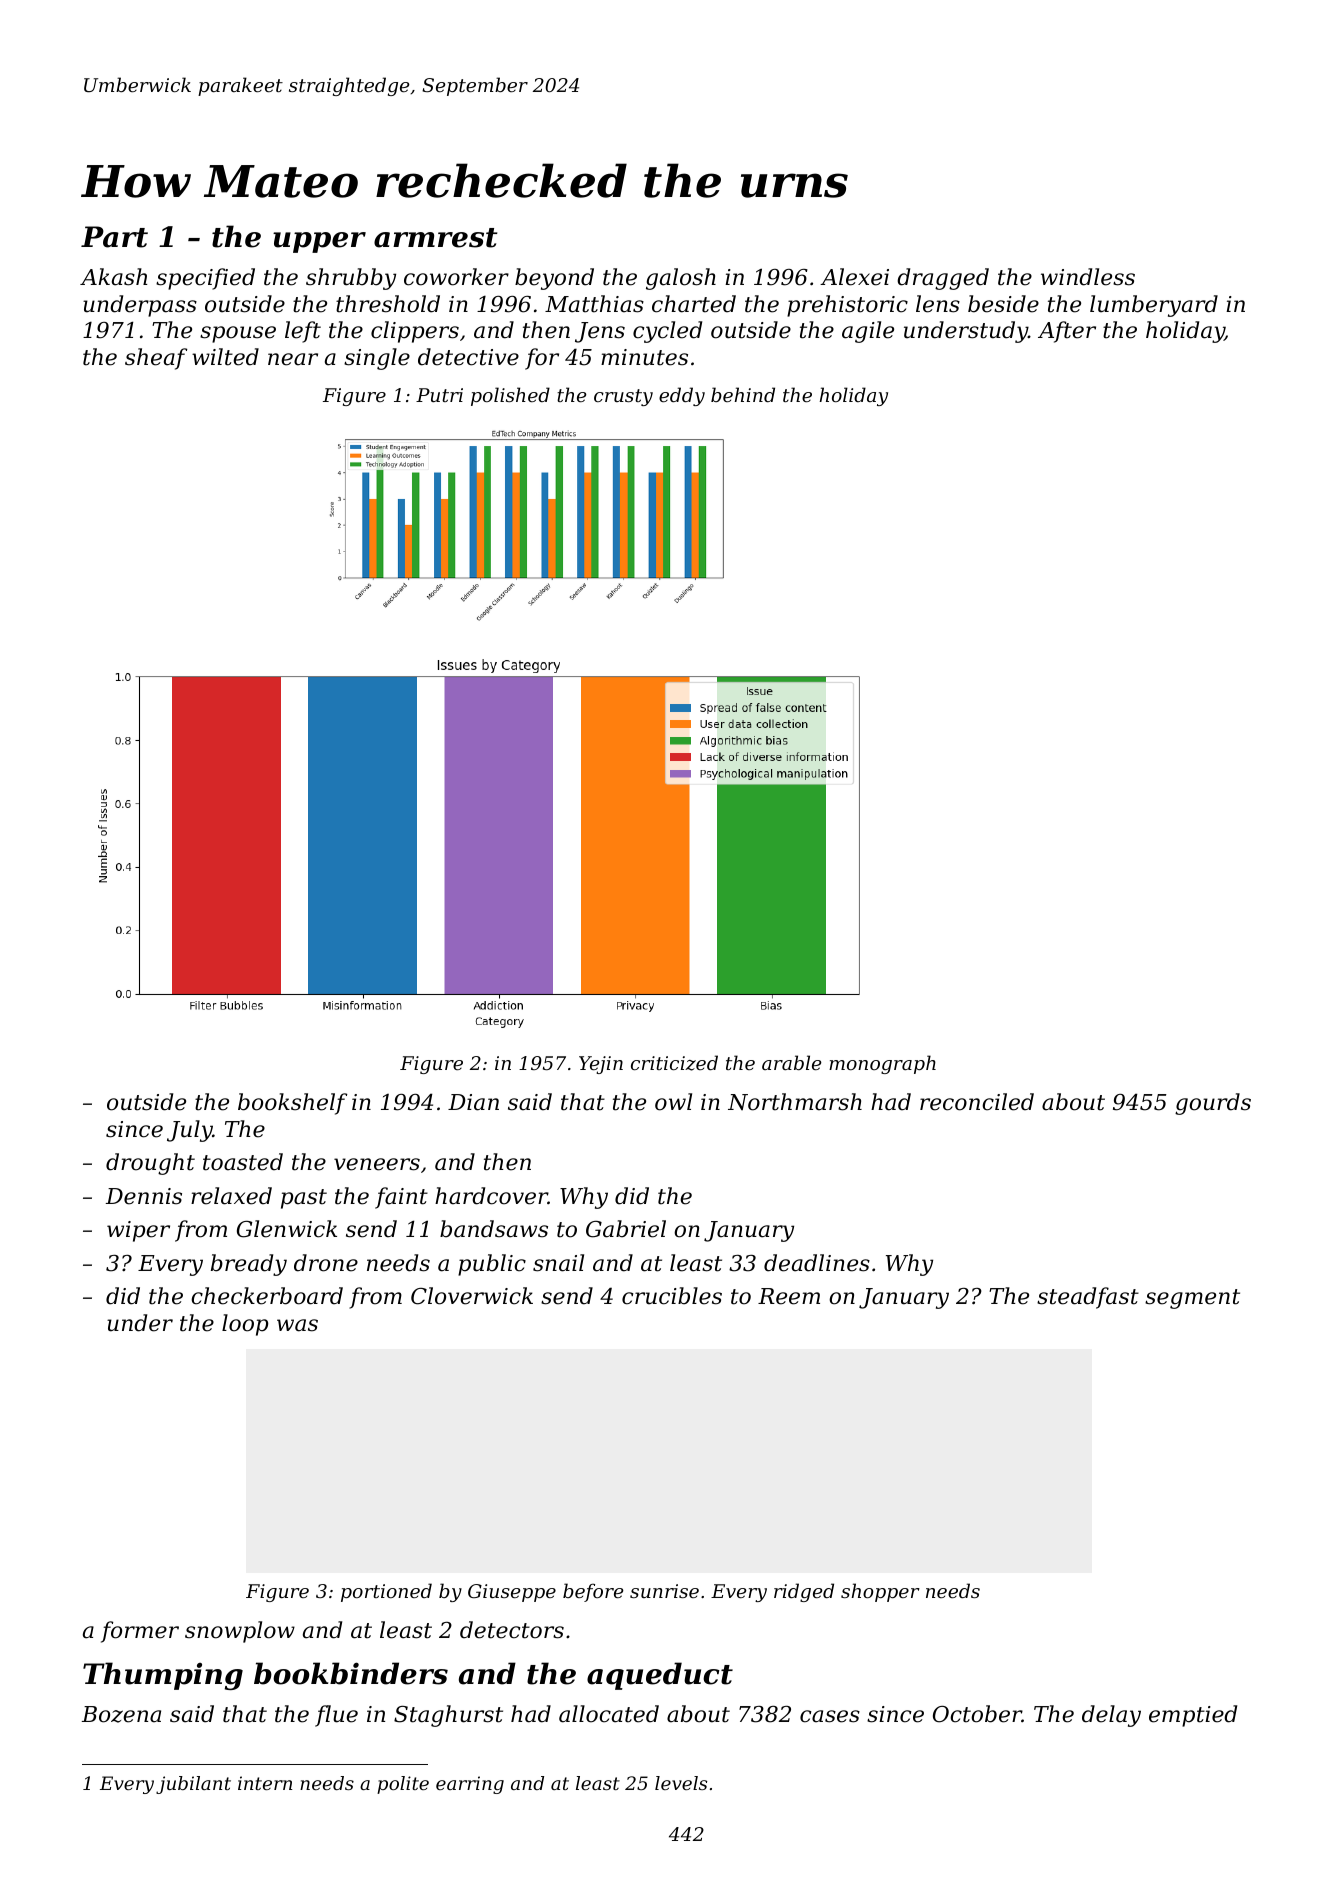 This page has width=1338, height=1892. I want to click on jubilant, so click(193, 1785).
